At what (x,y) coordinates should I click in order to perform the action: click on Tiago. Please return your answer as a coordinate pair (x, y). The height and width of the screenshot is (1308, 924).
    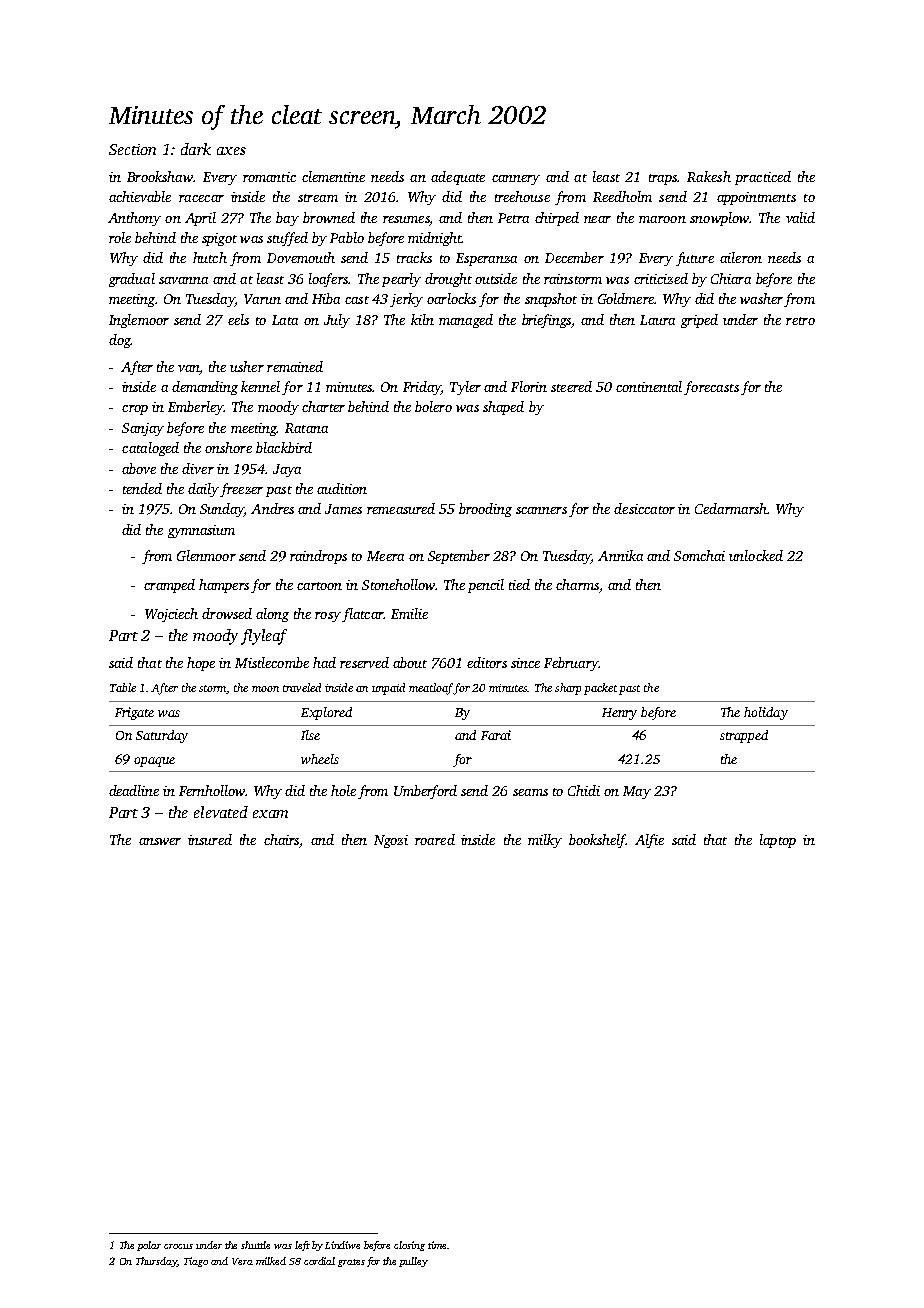
    Looking at the image, I should click on (196, 1262).
